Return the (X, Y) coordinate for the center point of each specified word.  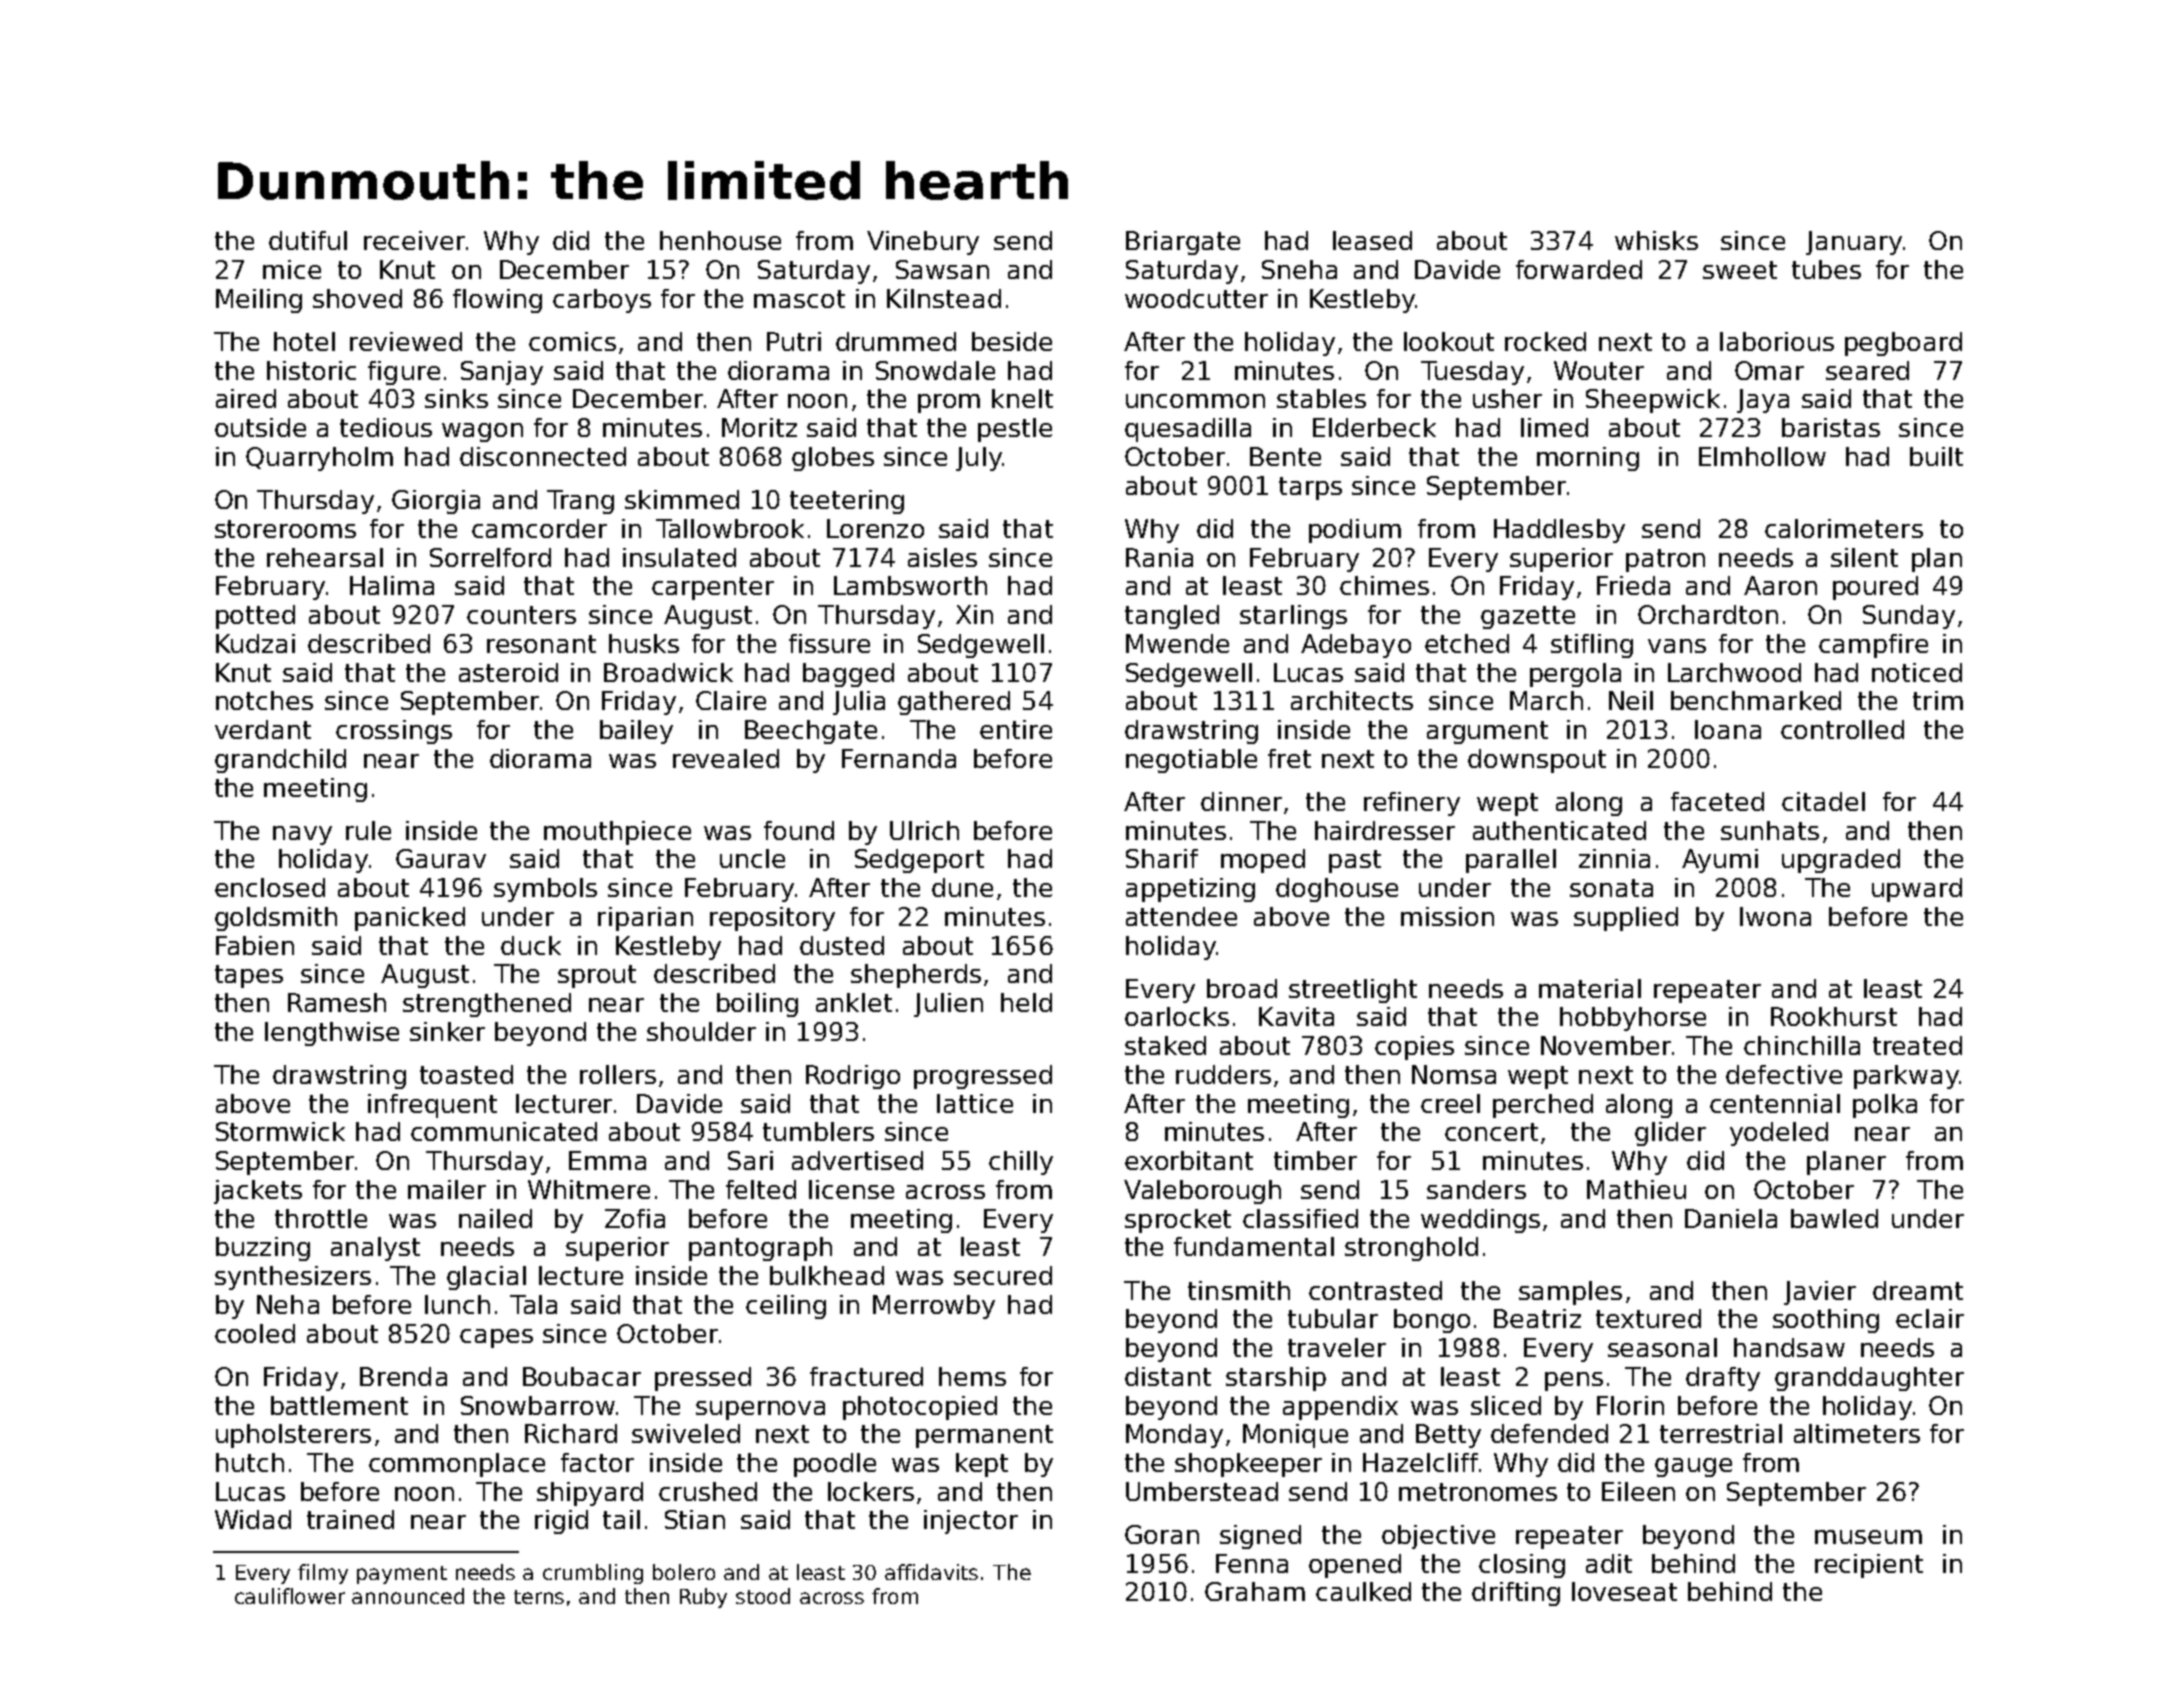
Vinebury (923, 243)
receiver (414, 240)
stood (763, 1596)
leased (1372, 240)
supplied (1626, 919)
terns (539, 1597)
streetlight (1353, 991)
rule (368, 830)
